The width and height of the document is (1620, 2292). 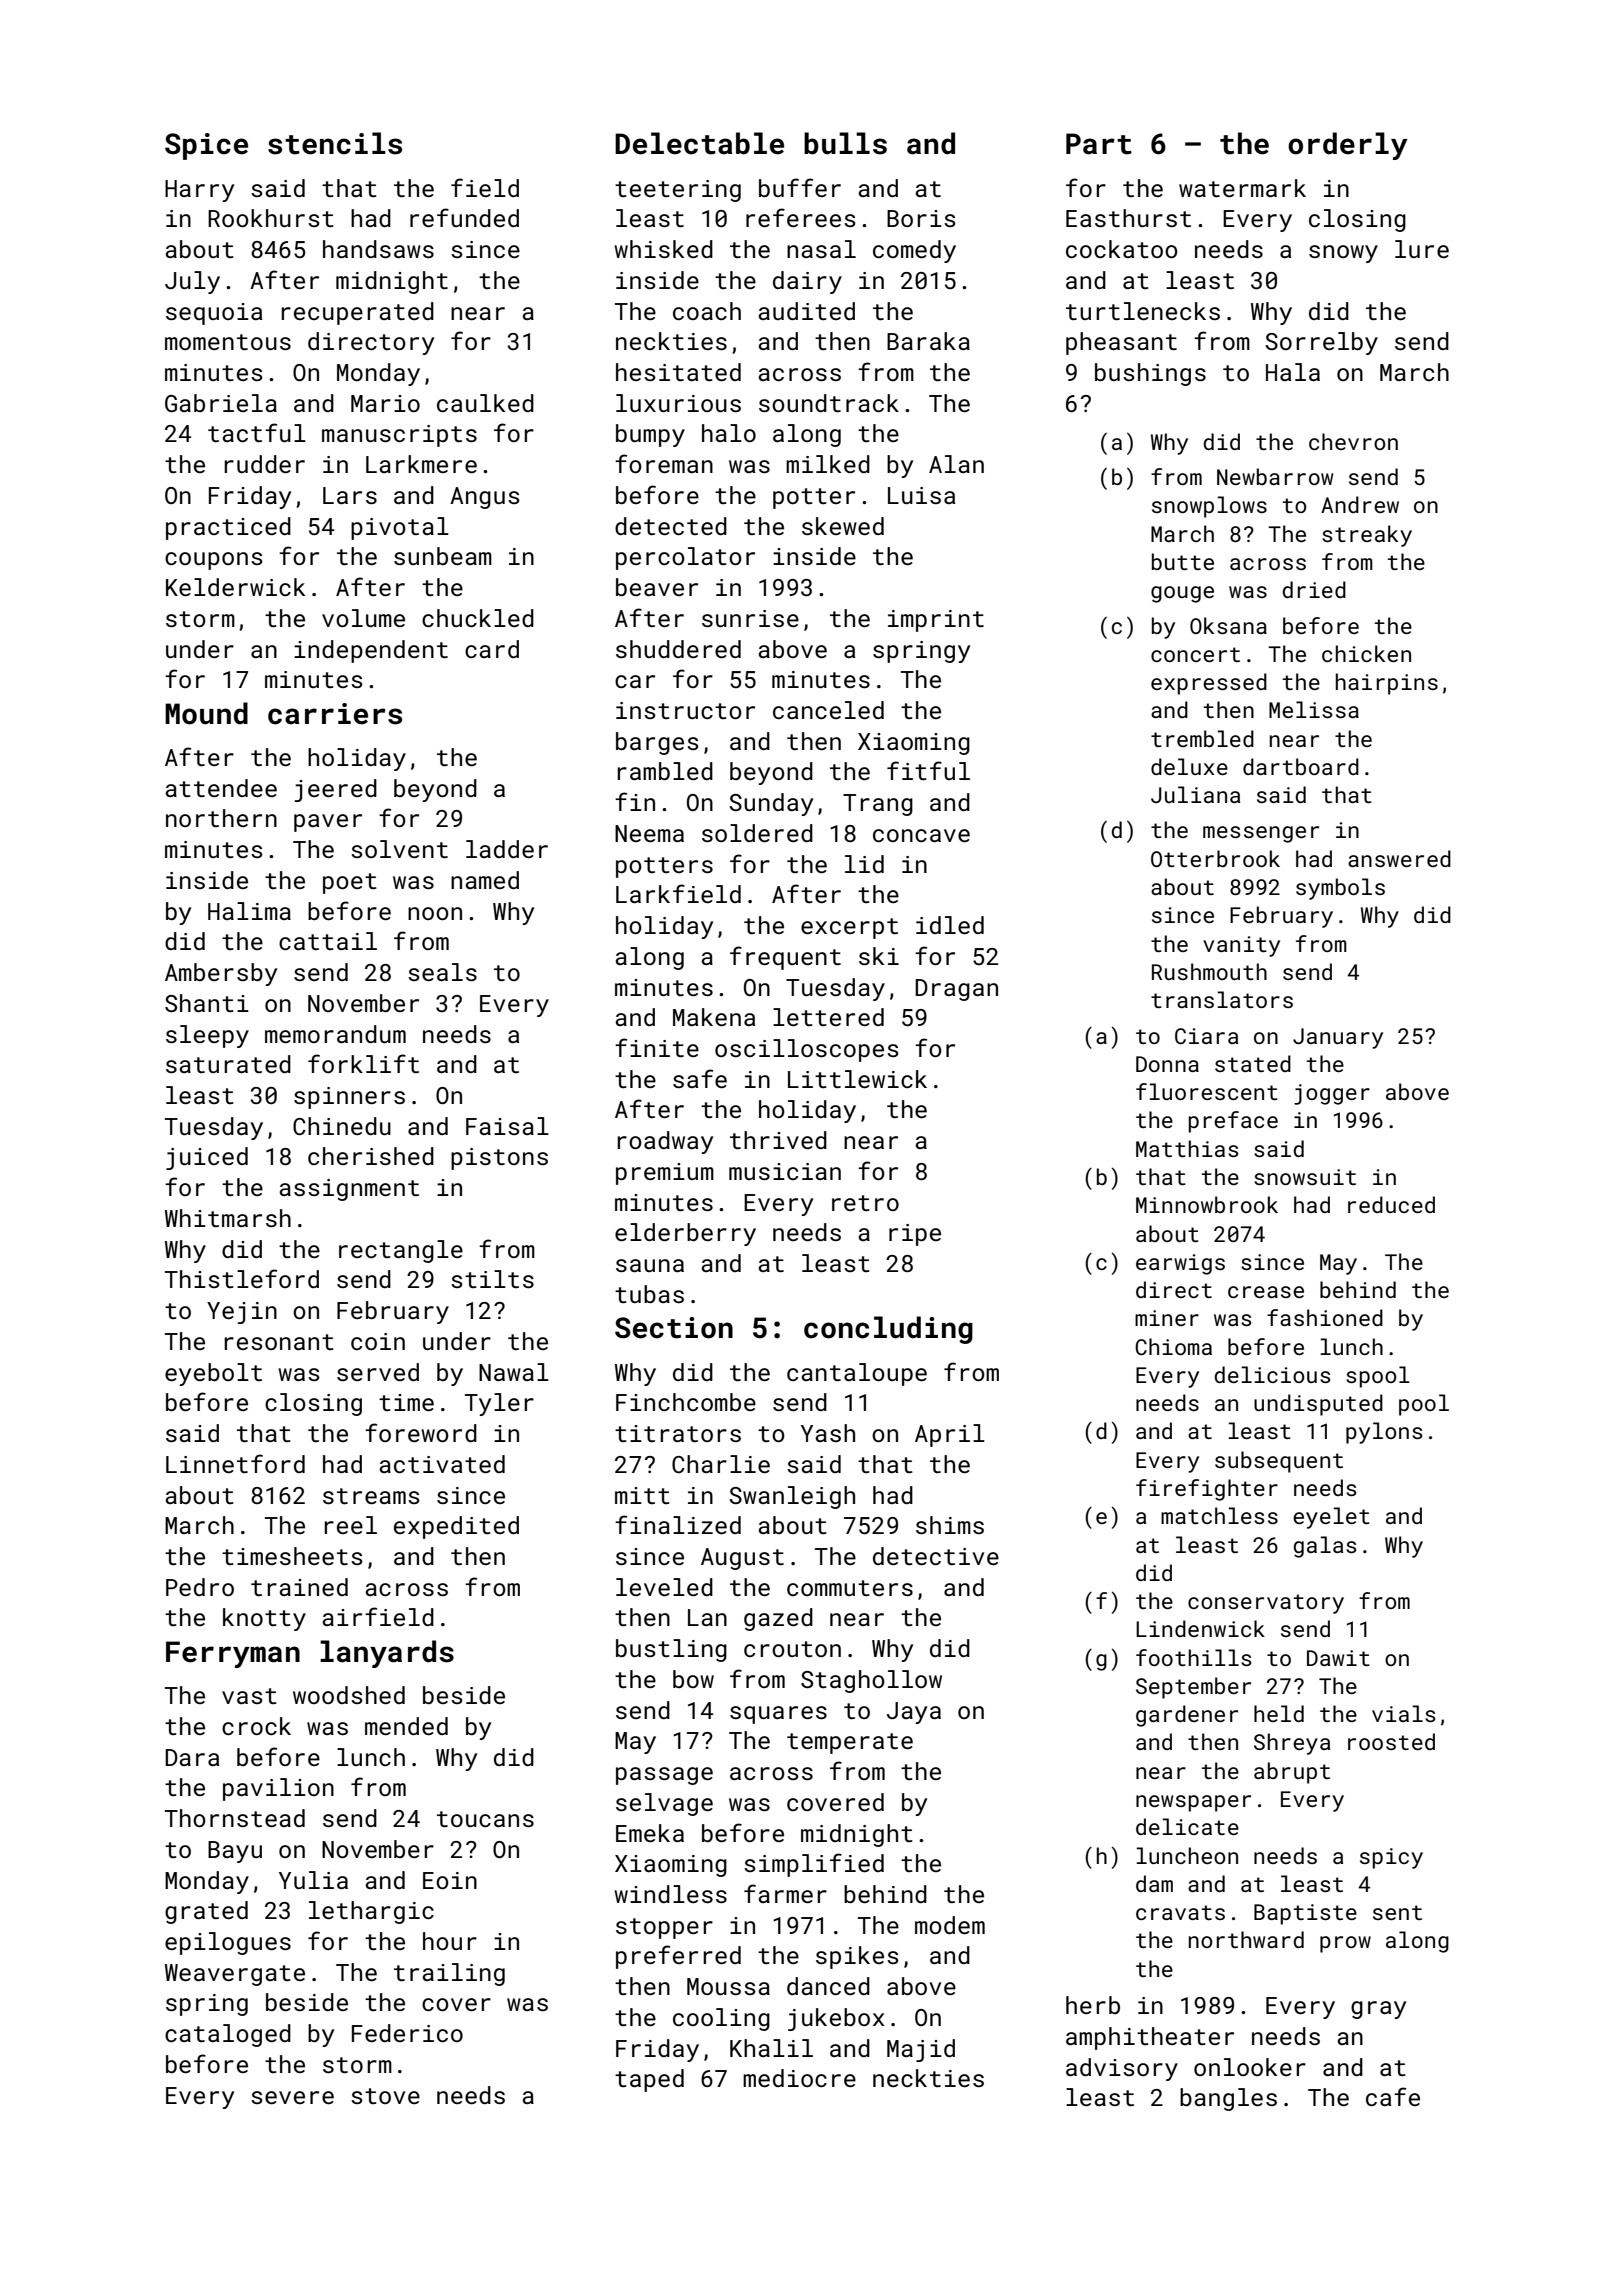 What do you see at coordinates (678, 372) in the document?
I see `hesitated` at bounding box center [678, 372].
